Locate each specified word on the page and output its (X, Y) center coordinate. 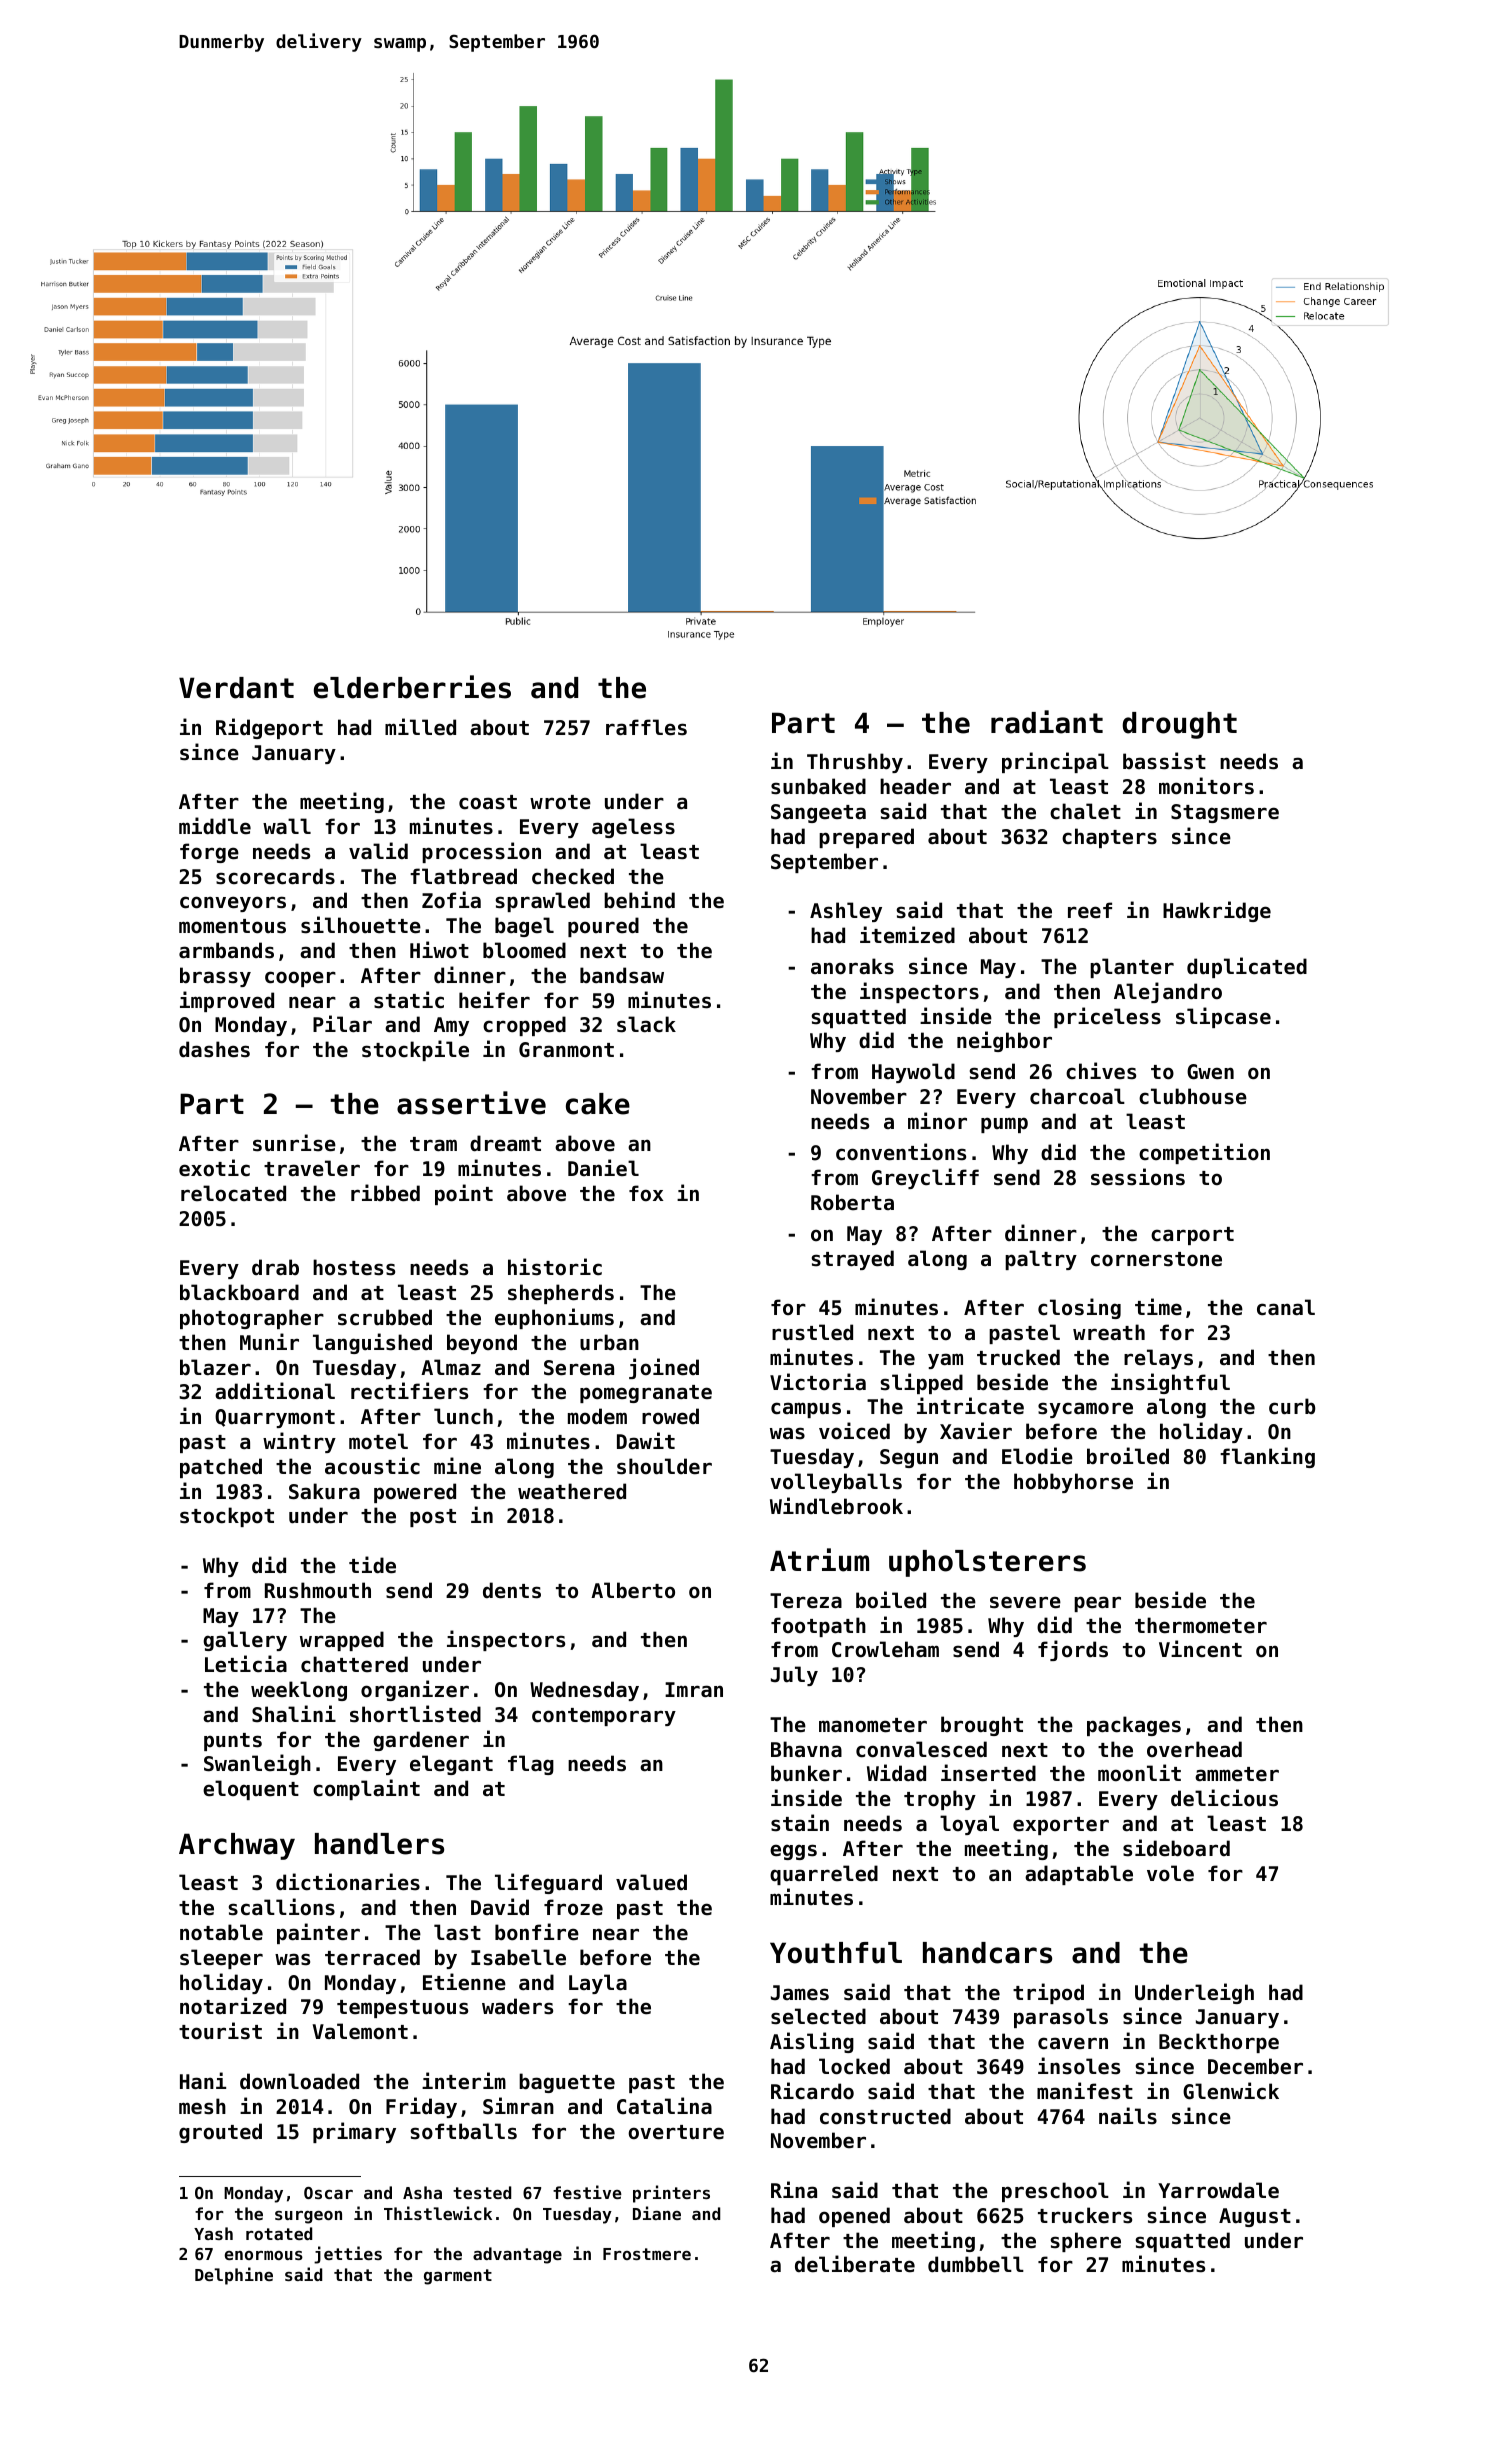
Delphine (234, 2276)
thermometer (1201, 1625)
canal (1286, 1307)
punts (233, 1742)
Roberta (852, 1202)
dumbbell (976, 2264)
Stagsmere (1225, 813)
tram (433, 1144)
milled (420, 726)
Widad (896, 1772)
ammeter (1237, 1774)
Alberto (633, 1590)
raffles (646, 727)
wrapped (342, 1641)
